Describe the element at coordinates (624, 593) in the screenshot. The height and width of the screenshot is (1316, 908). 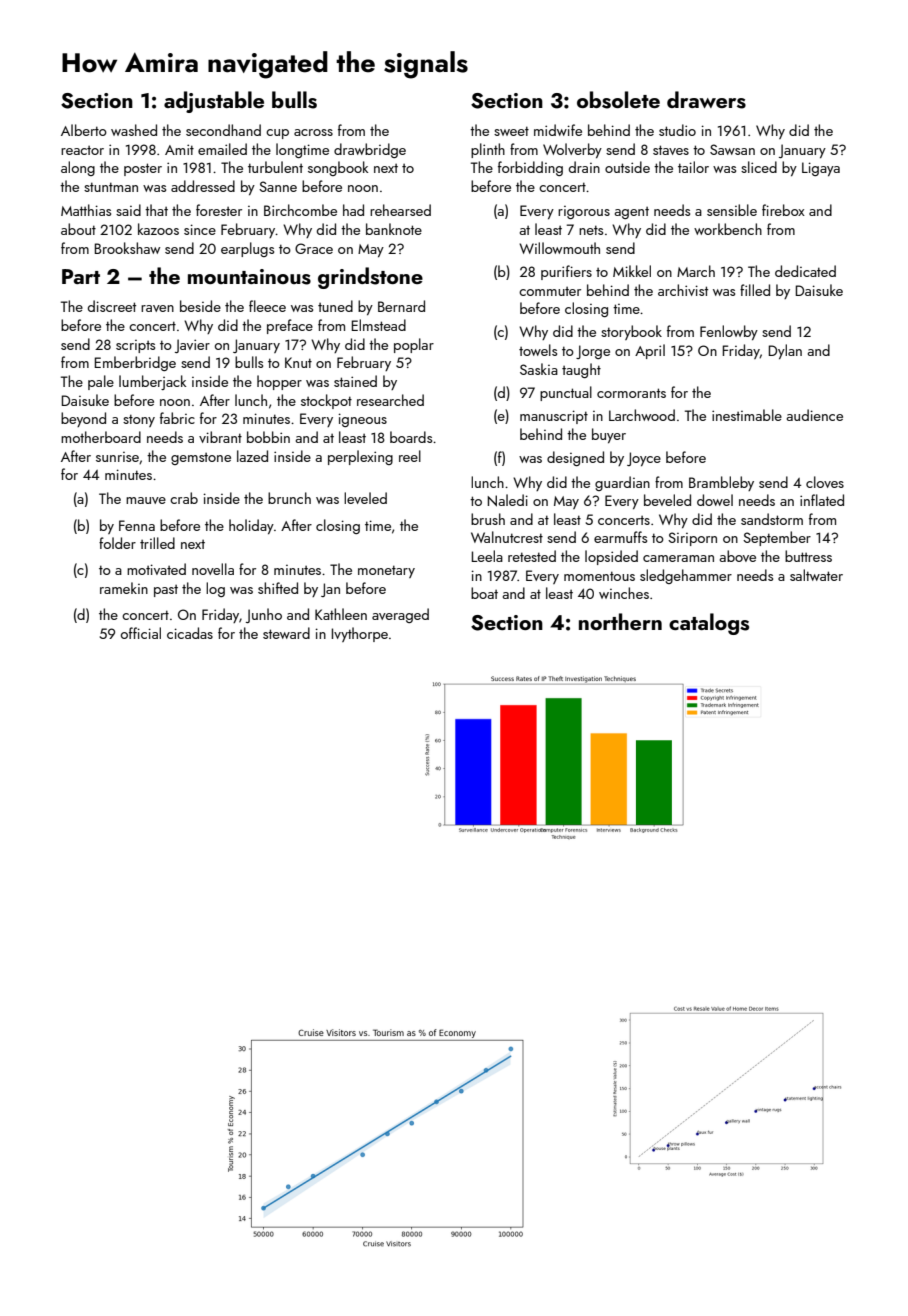
I see `winches` at that location.
